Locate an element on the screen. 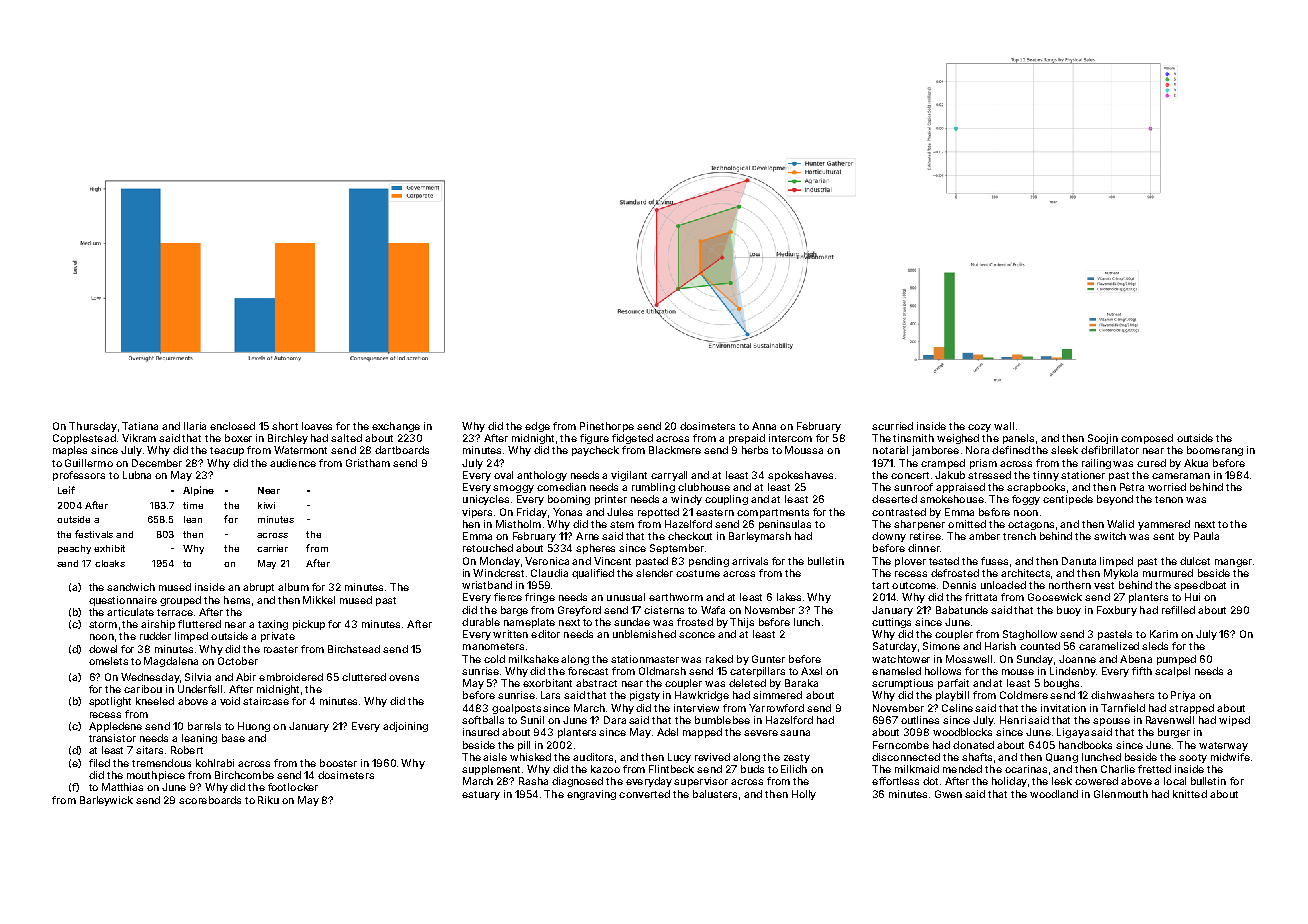 The width and height of the screenshot is (1308, 924). speedboat is located at coordinates (1200, 586).
